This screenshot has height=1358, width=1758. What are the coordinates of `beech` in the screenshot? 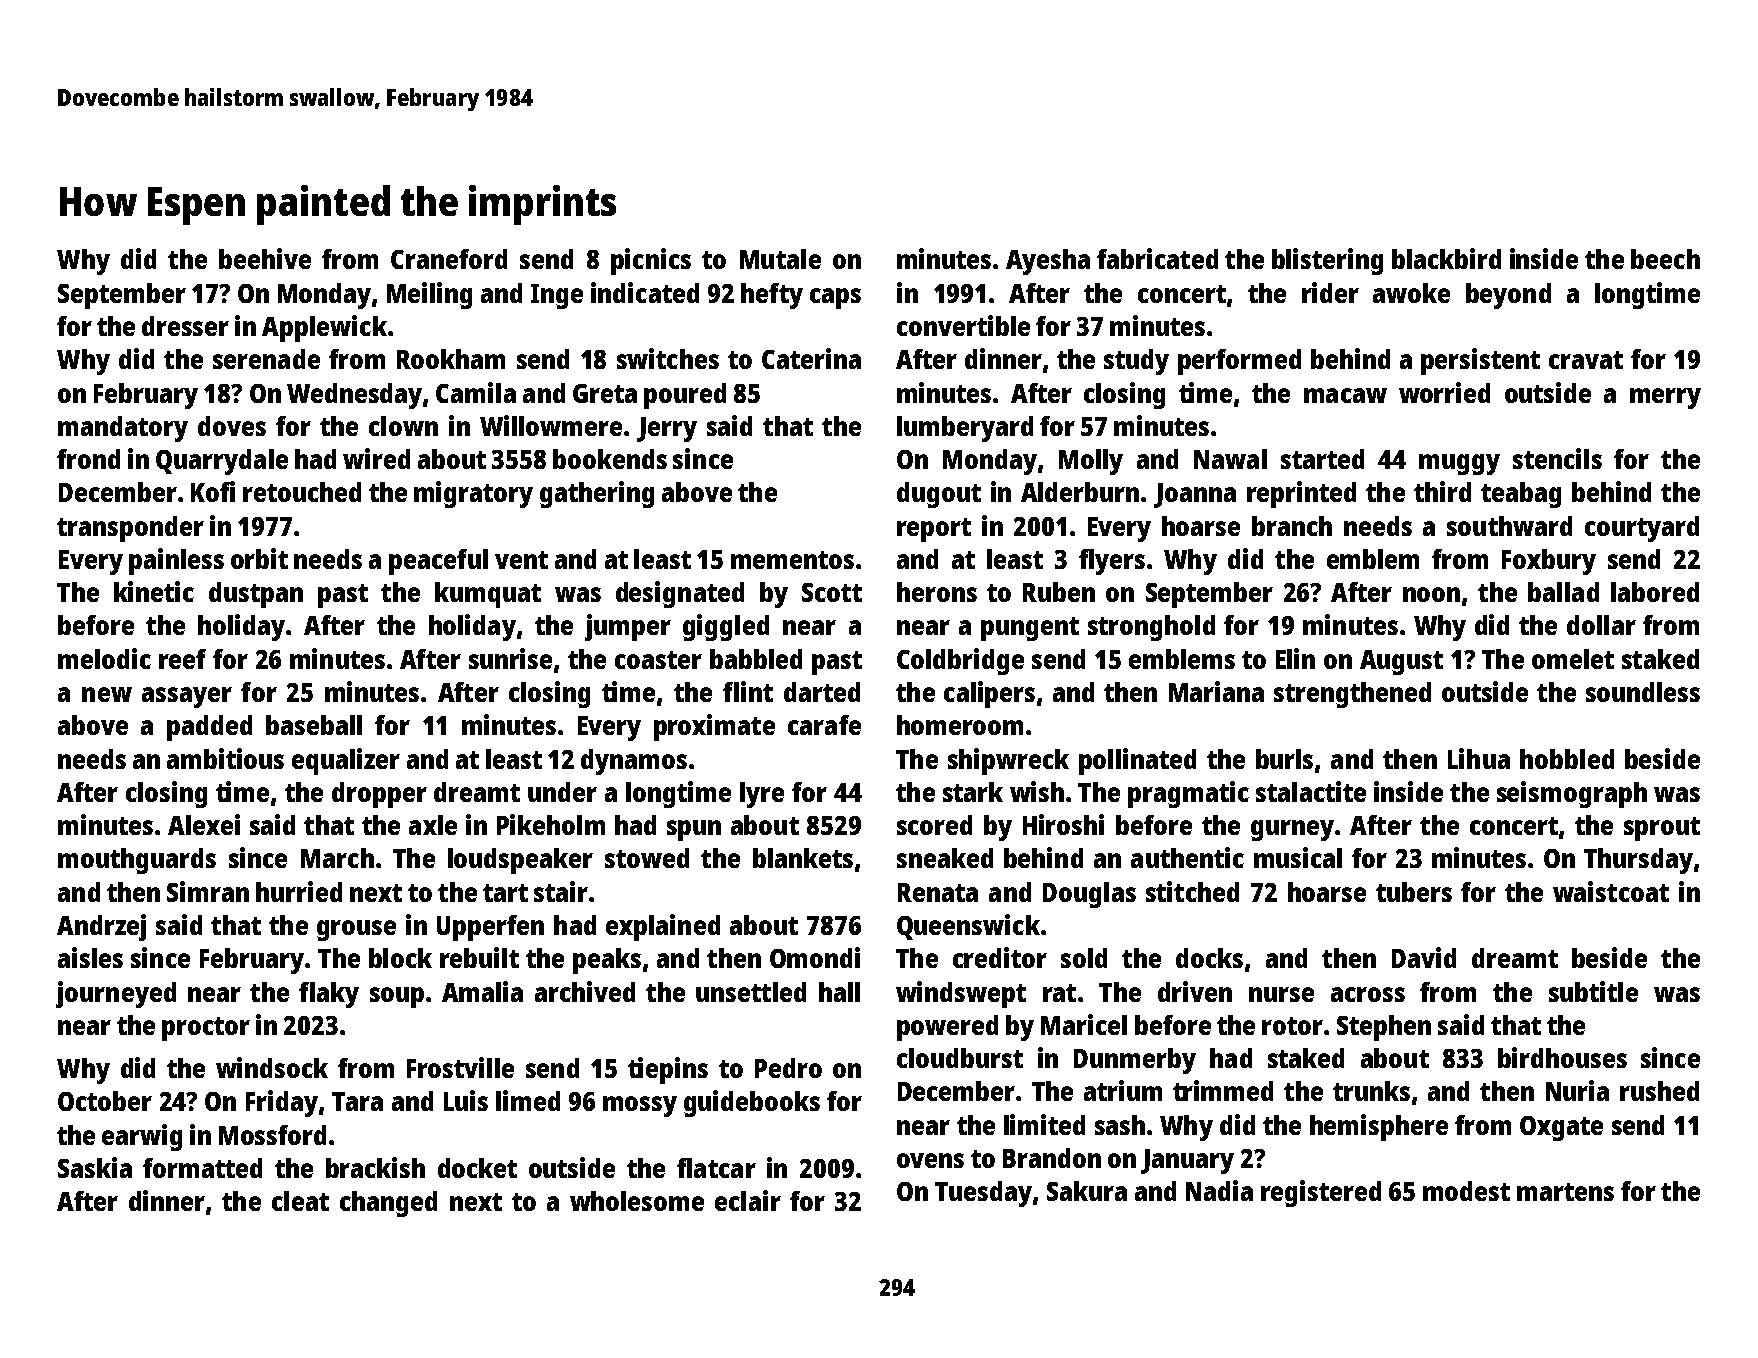 It's located at (1665, 259).
